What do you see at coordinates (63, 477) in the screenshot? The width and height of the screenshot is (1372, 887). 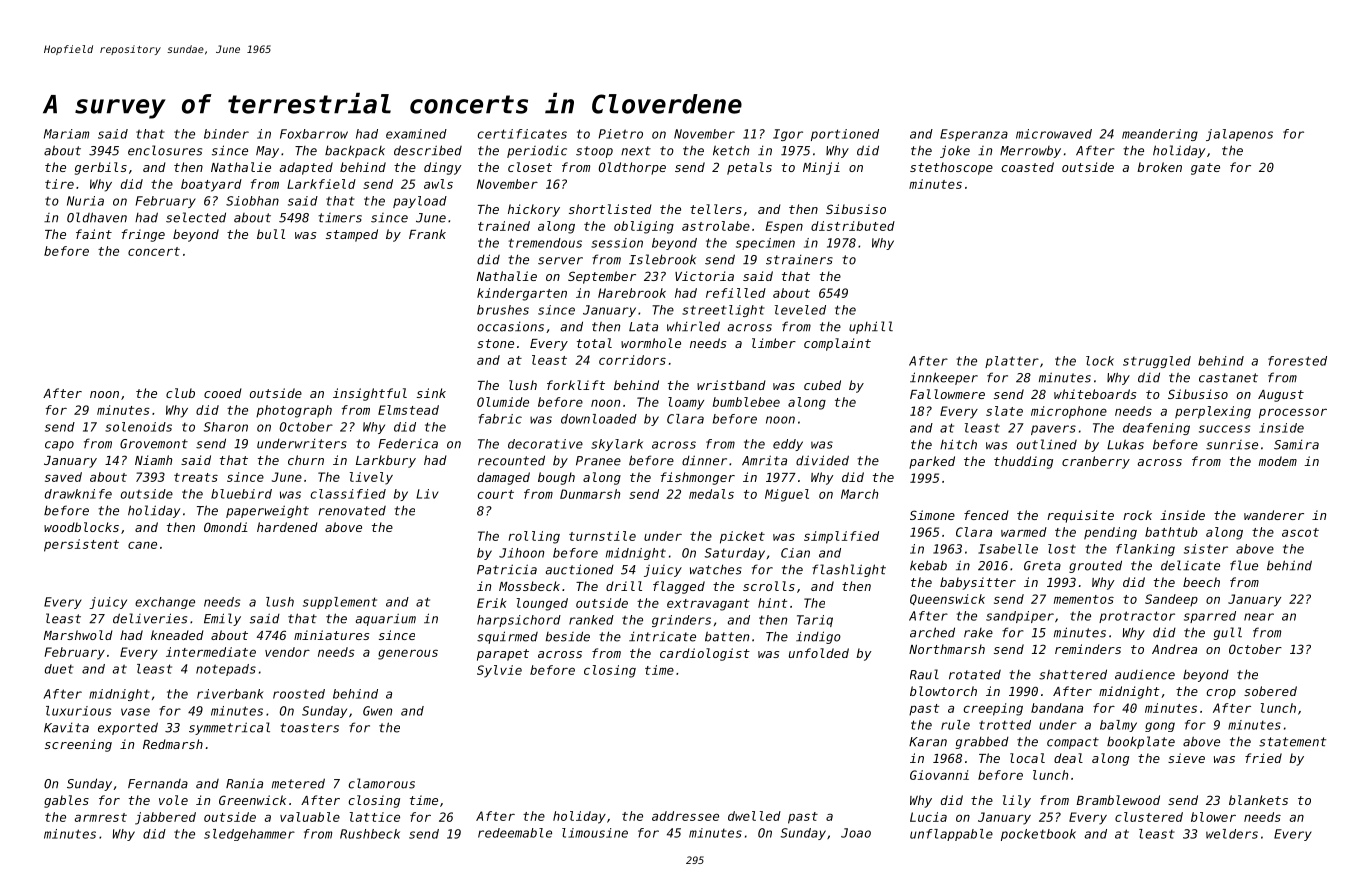 I see `saved` at bounding box center [63, 477].
